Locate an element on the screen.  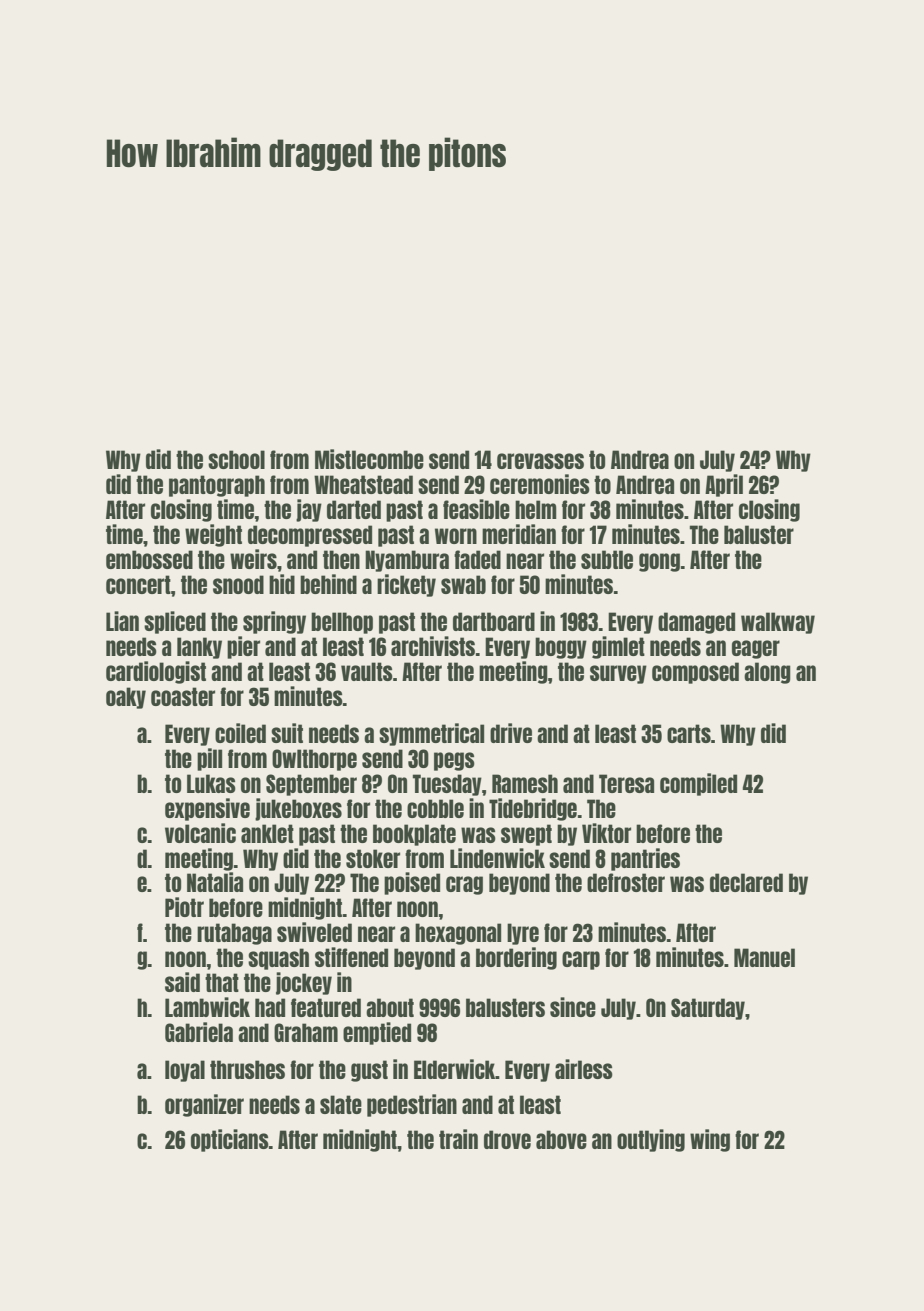
outlying is located at coordinates (651, 1140).
